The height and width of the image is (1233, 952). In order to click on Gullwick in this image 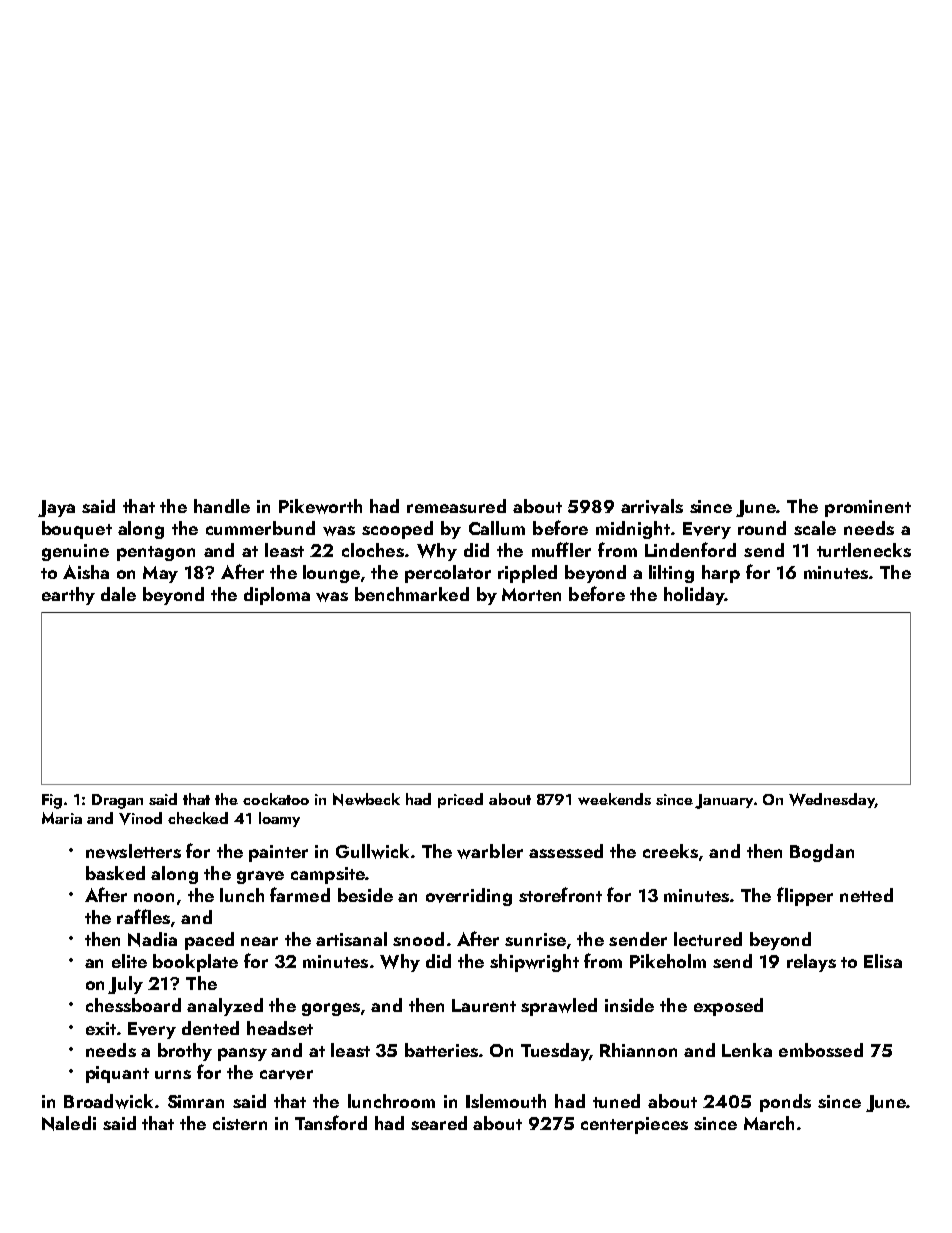, I will do `click(372, 851)`.
